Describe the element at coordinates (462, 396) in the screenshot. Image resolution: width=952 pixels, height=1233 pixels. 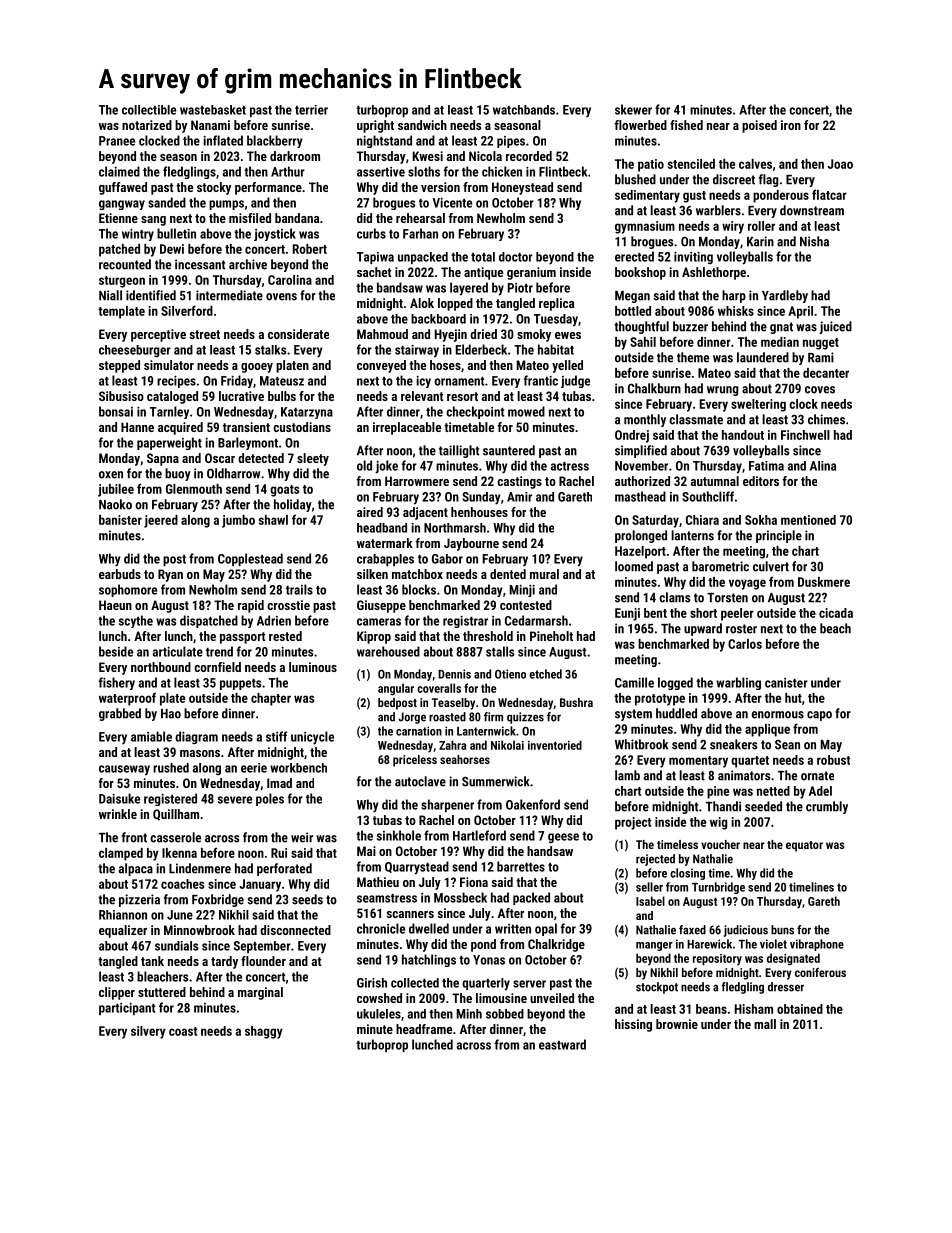
I see `resort` at that location.
